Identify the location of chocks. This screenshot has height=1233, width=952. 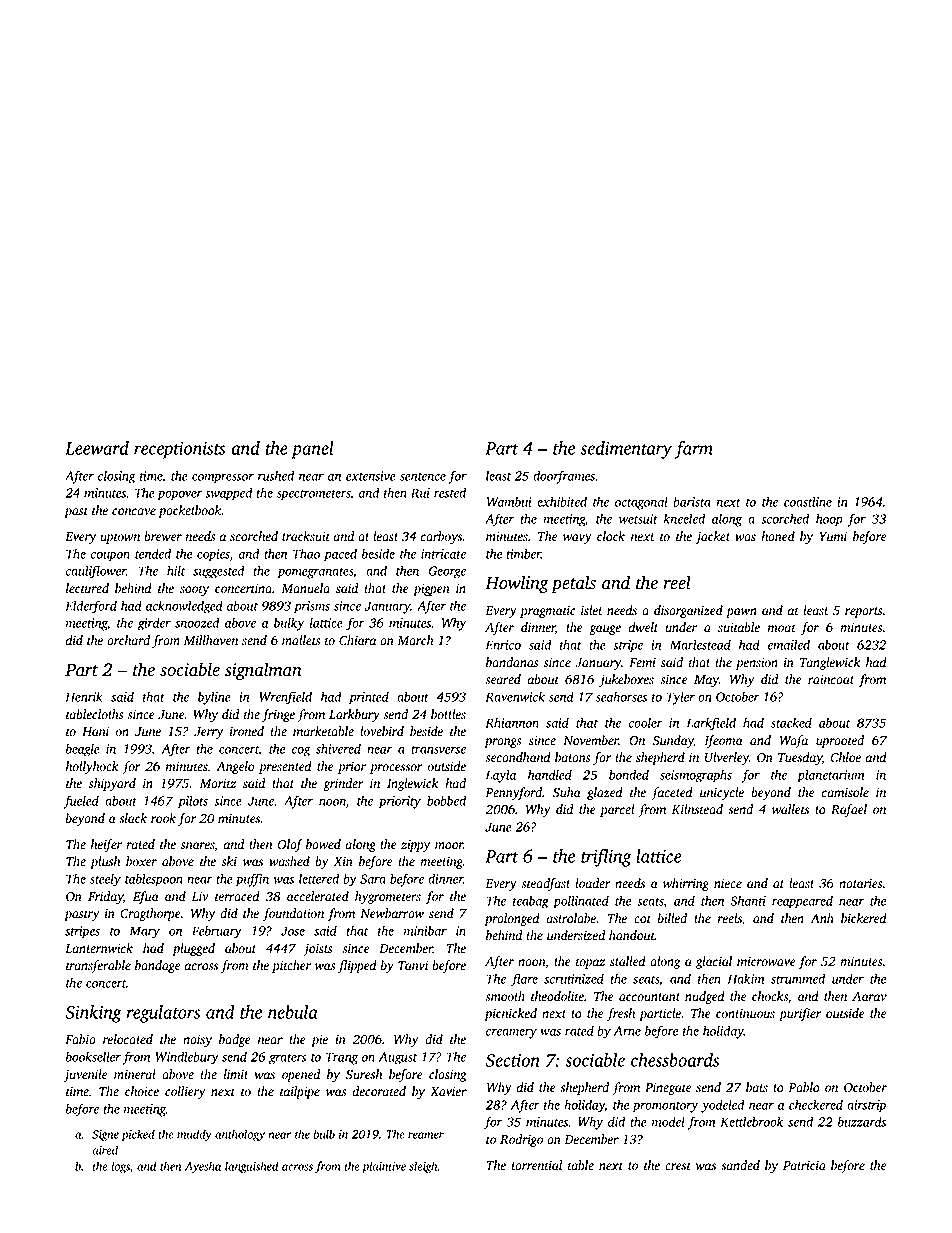
(770, 996).
